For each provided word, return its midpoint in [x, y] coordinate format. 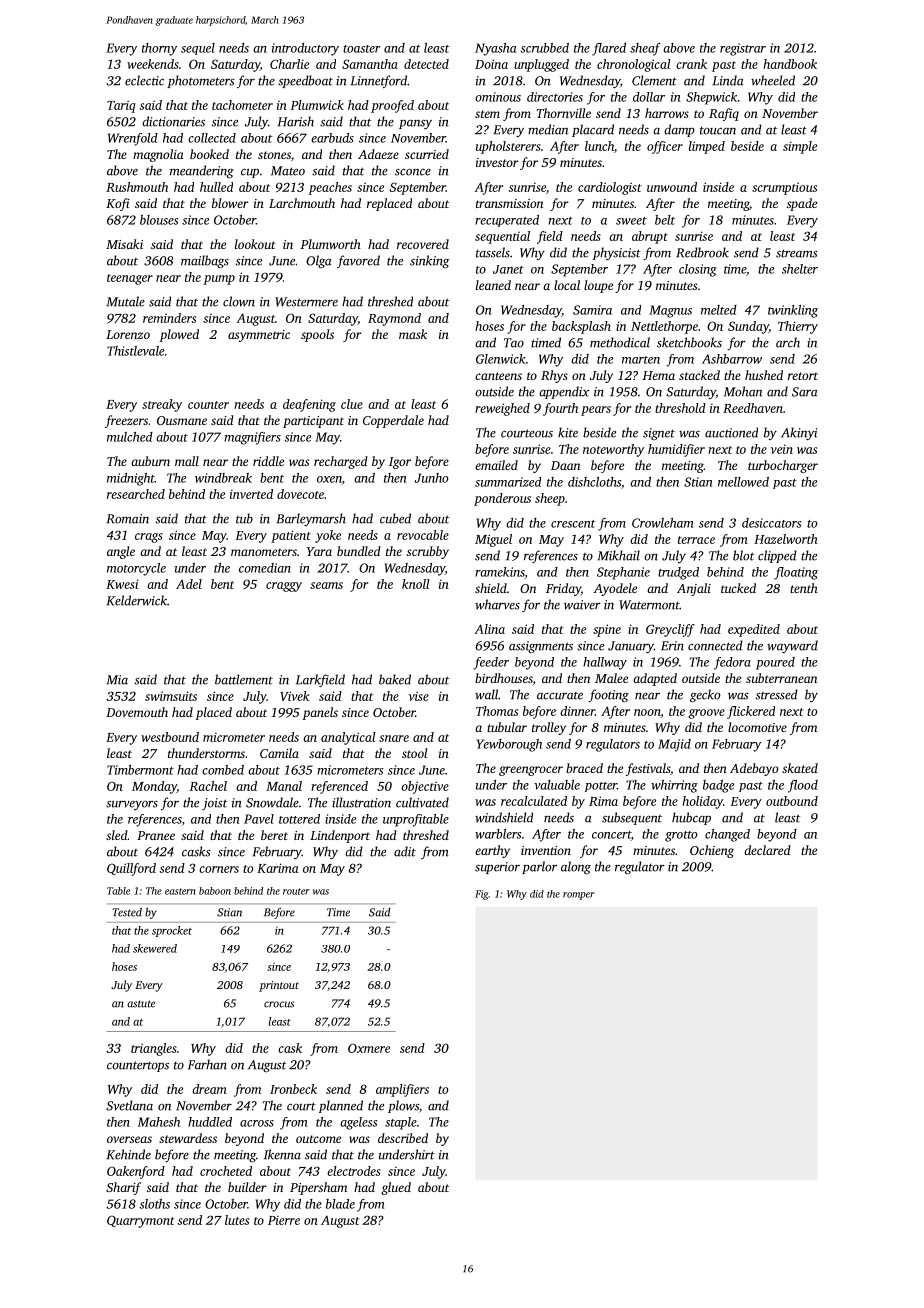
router [296, 891]
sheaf [645, 49]
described [403, 1138]
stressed [777, 694]
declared [767, 850]
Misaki [124, 244]
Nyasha [495, 49]
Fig [482, 895]
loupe [598, 286]
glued [396, 1188]
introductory [305, 49]
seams [326, 585]
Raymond [394, 319]
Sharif [123, 1188]
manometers [264, 552]
